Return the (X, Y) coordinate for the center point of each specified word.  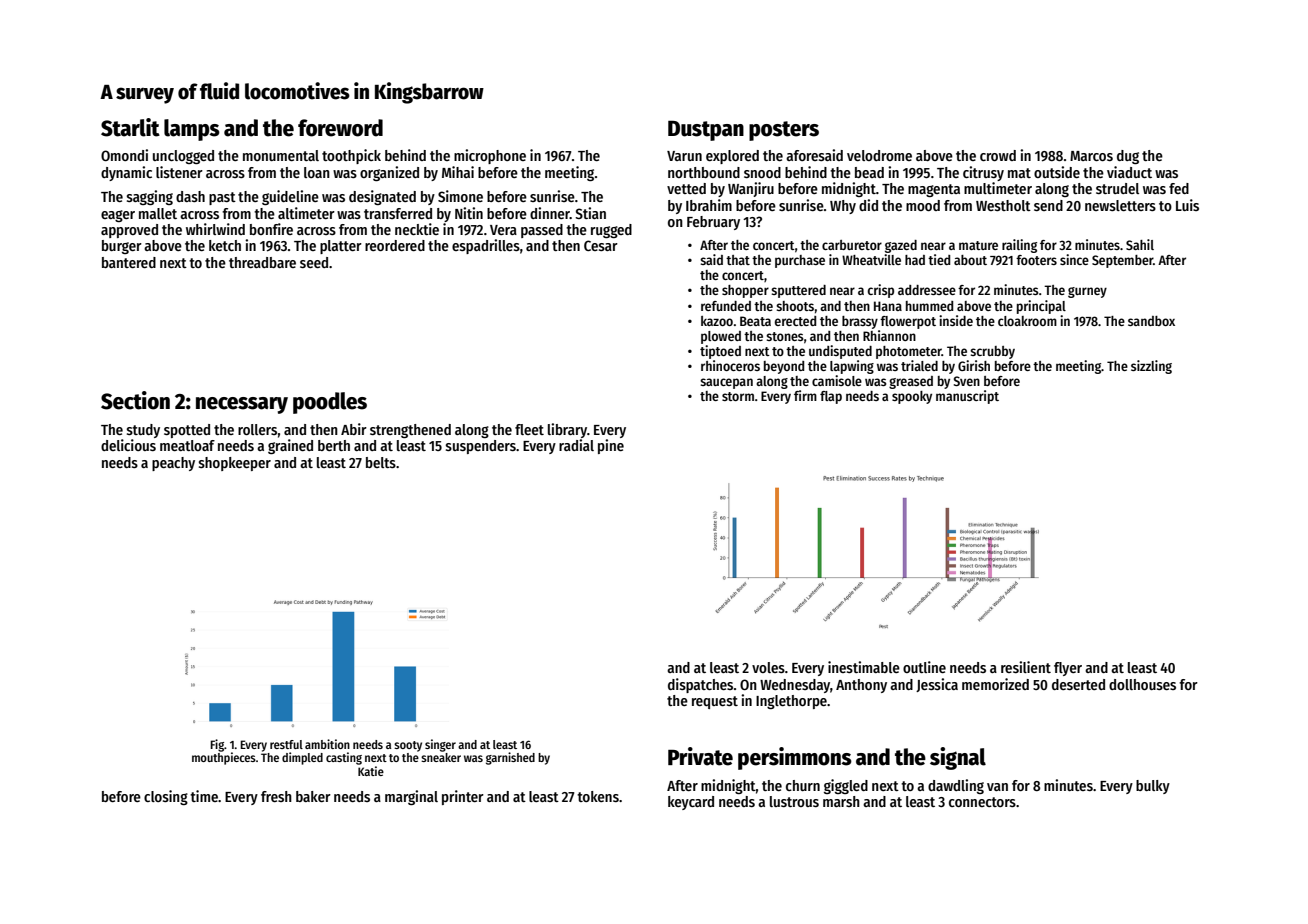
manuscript (967, 397)
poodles (330, 403)
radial (576, 445)
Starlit (130, 127)
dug (1128, 157)
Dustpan (706, 130)
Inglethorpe (791, 702)
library (567, 430)
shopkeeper (235, 464)
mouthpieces (224, 758)
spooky (912, 397)
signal (958, 758)
